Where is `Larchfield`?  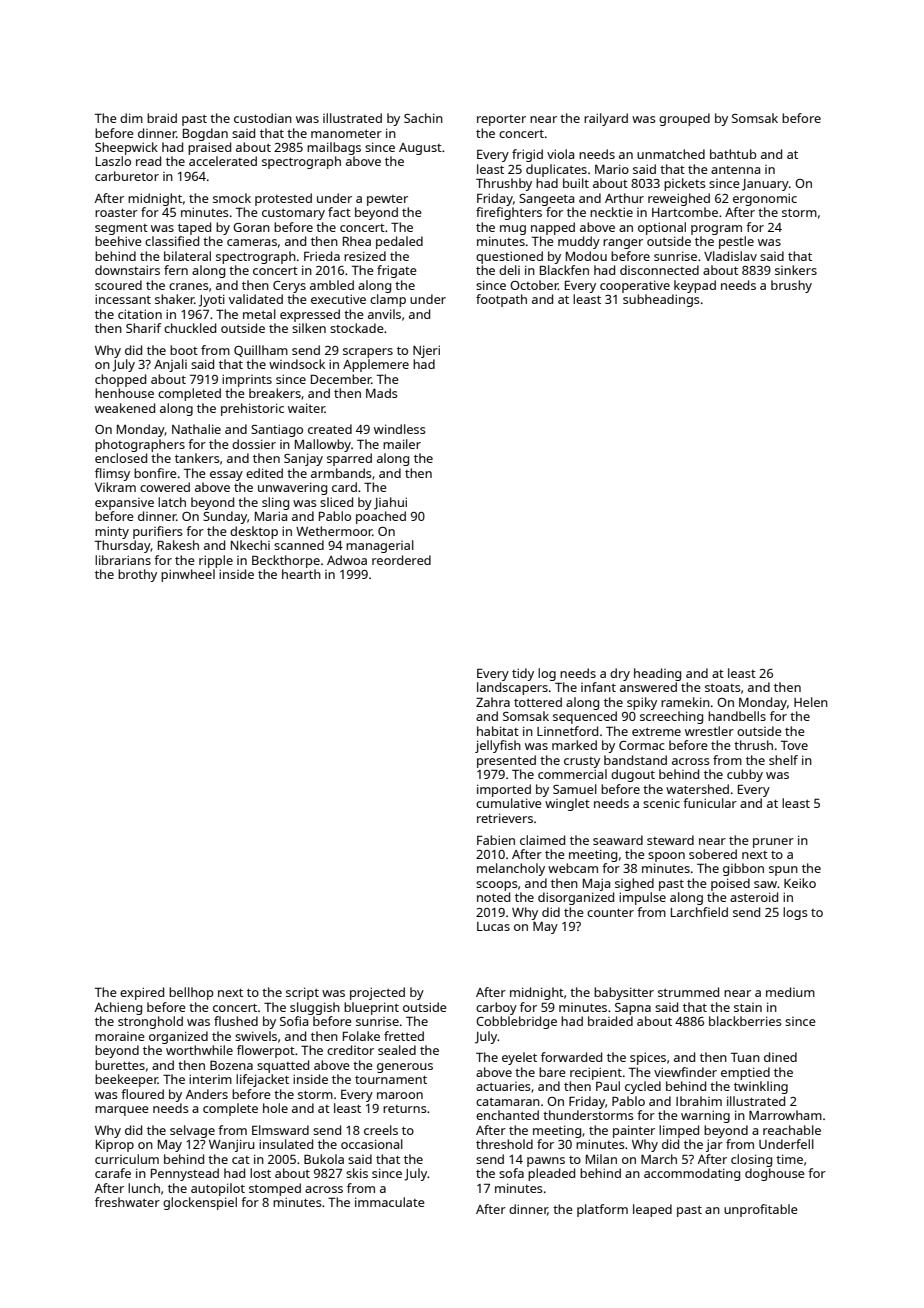
Larchfield is located at coordinates (699, 912).
